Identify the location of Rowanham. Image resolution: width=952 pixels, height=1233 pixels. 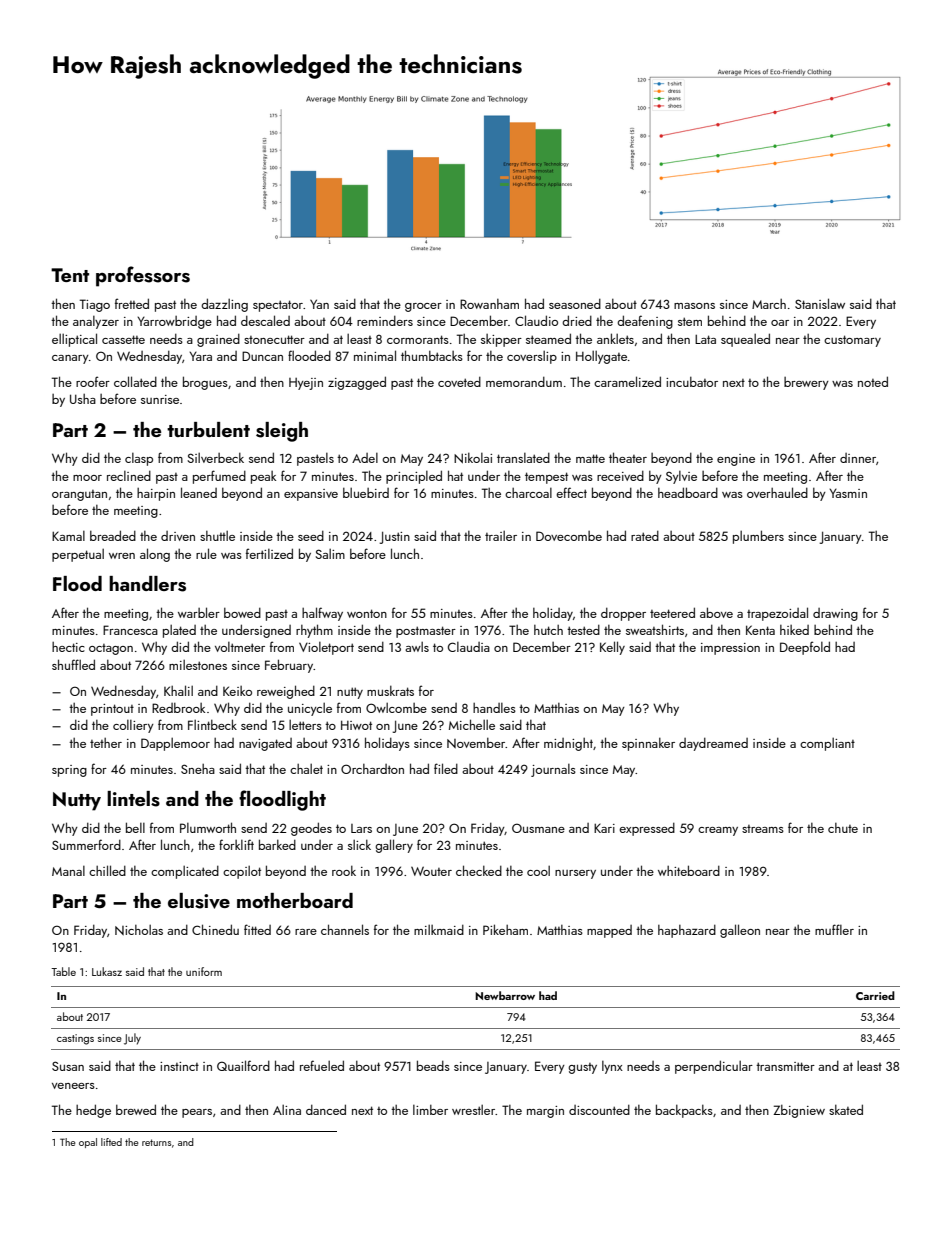
(489, 304).
